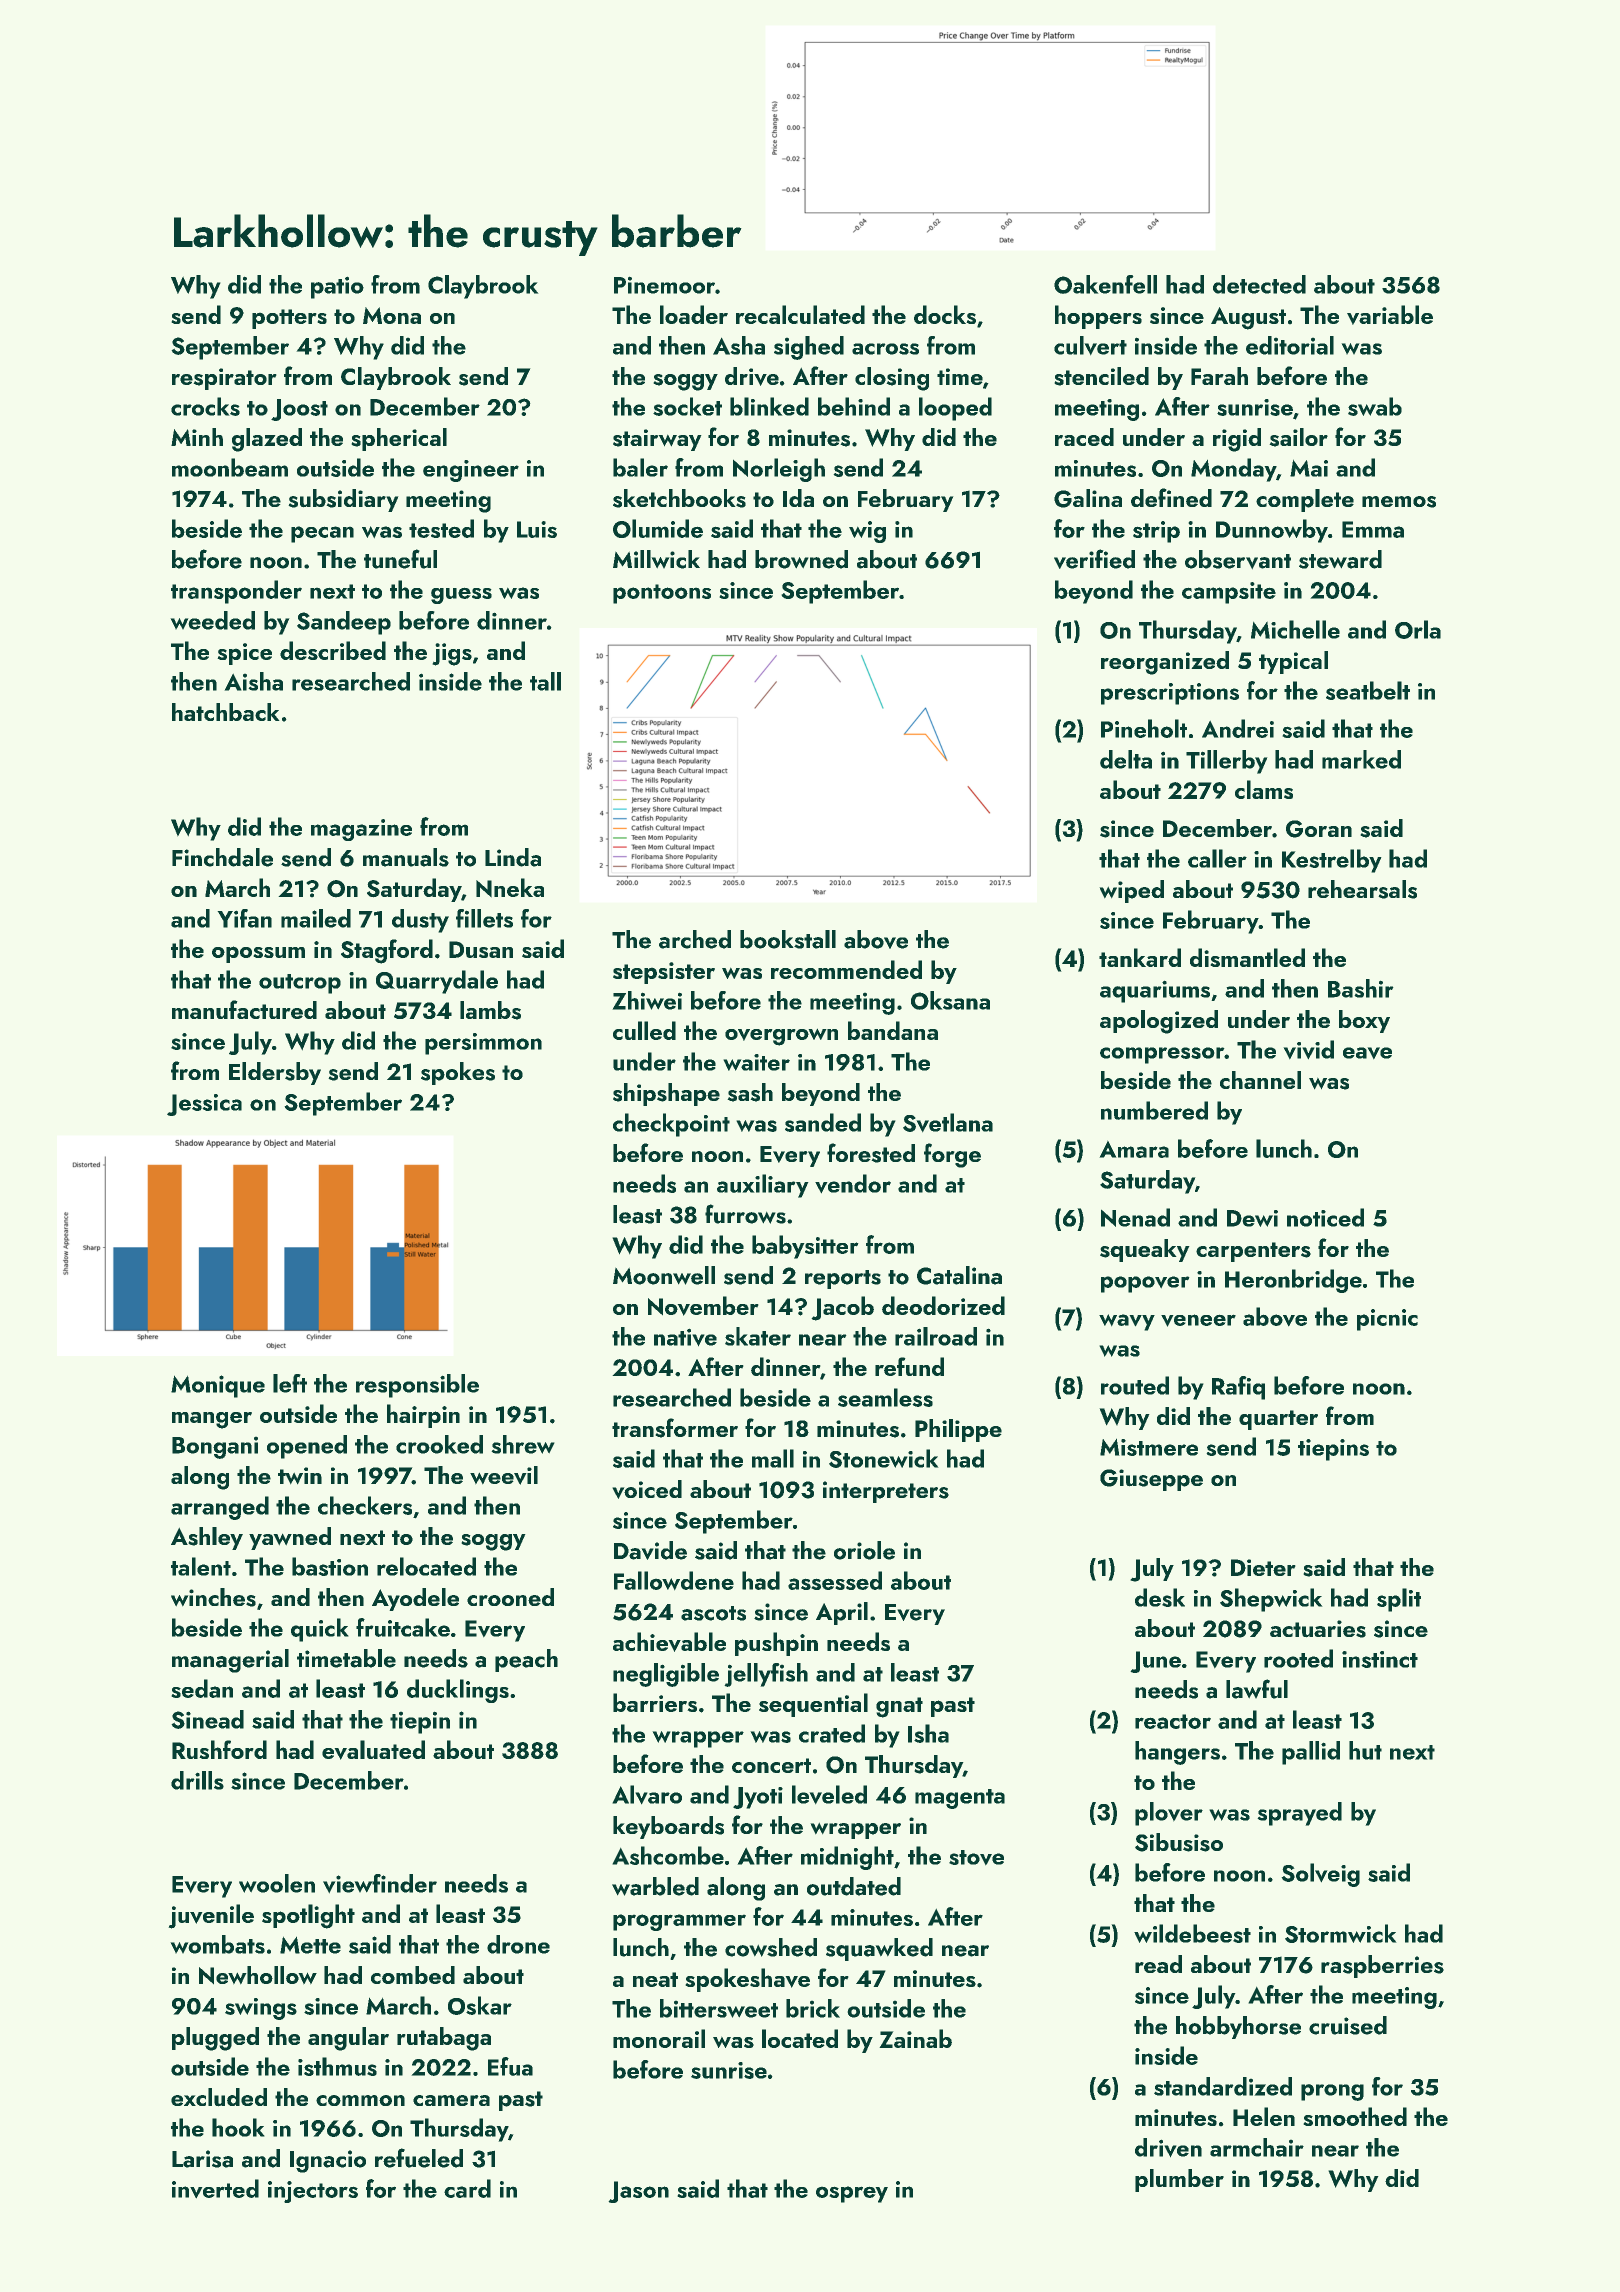  I want to click on recalculated, so click(800, 314).
